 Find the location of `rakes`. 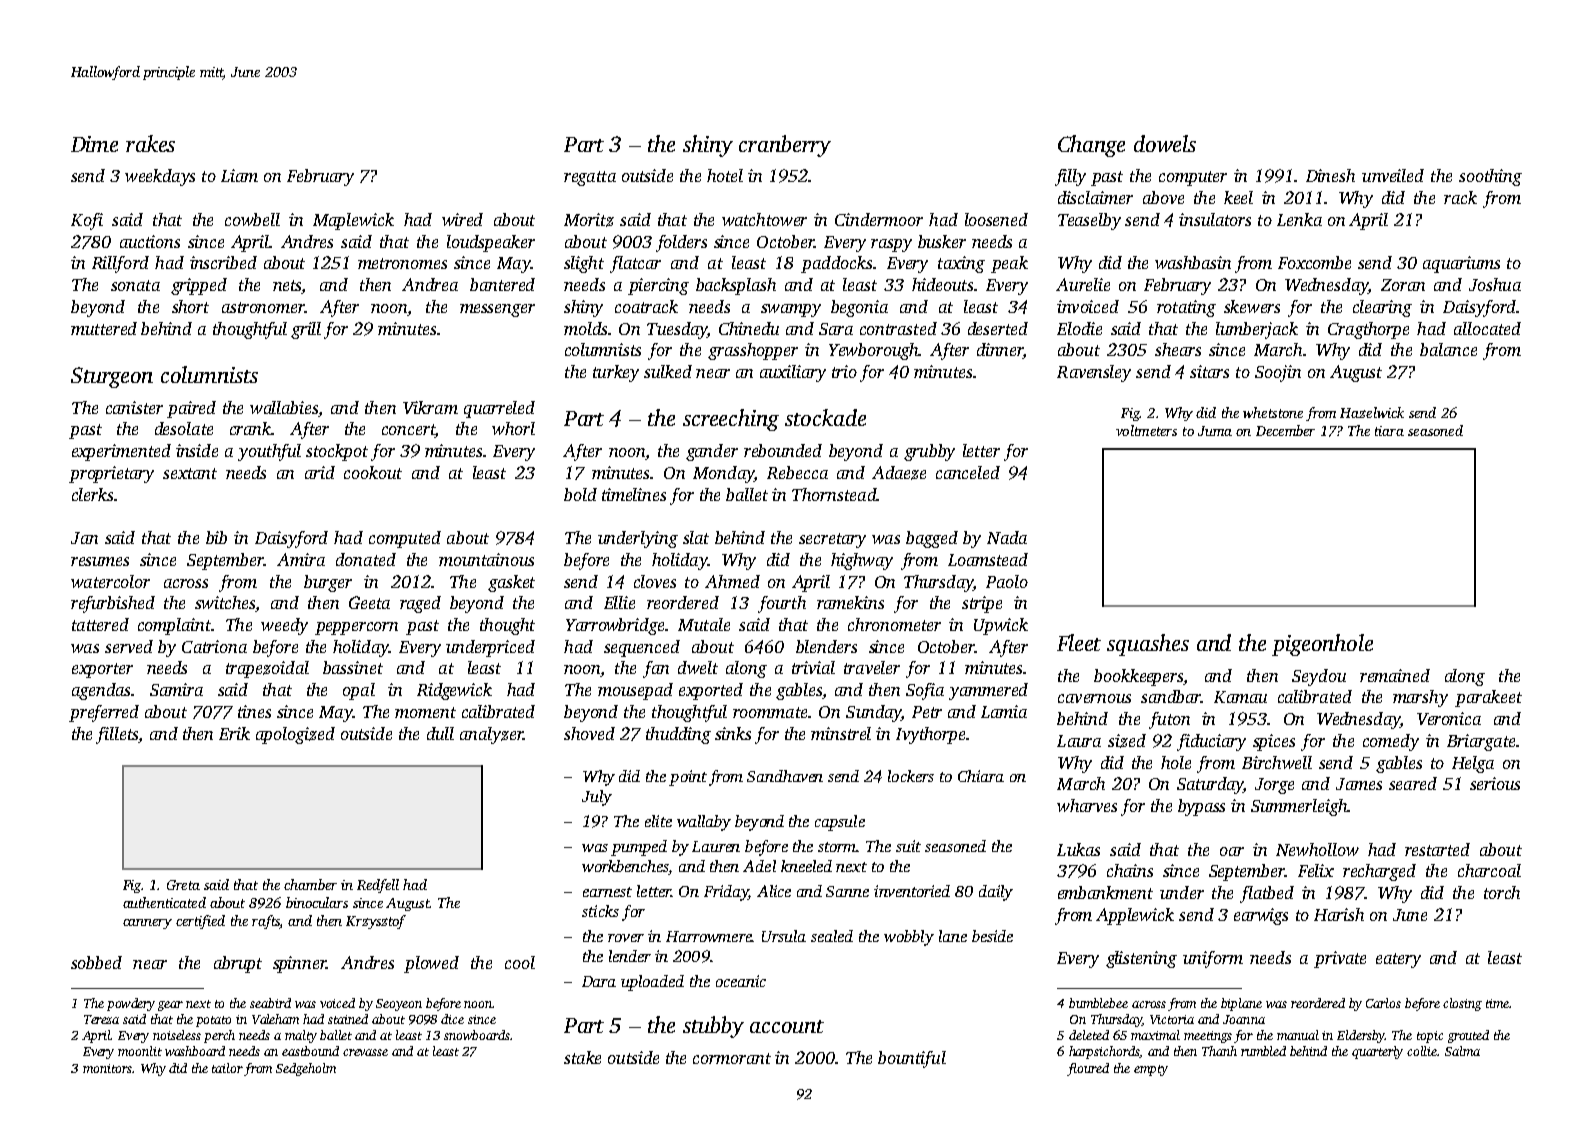

rakes is located at coordinates (150, 143).
